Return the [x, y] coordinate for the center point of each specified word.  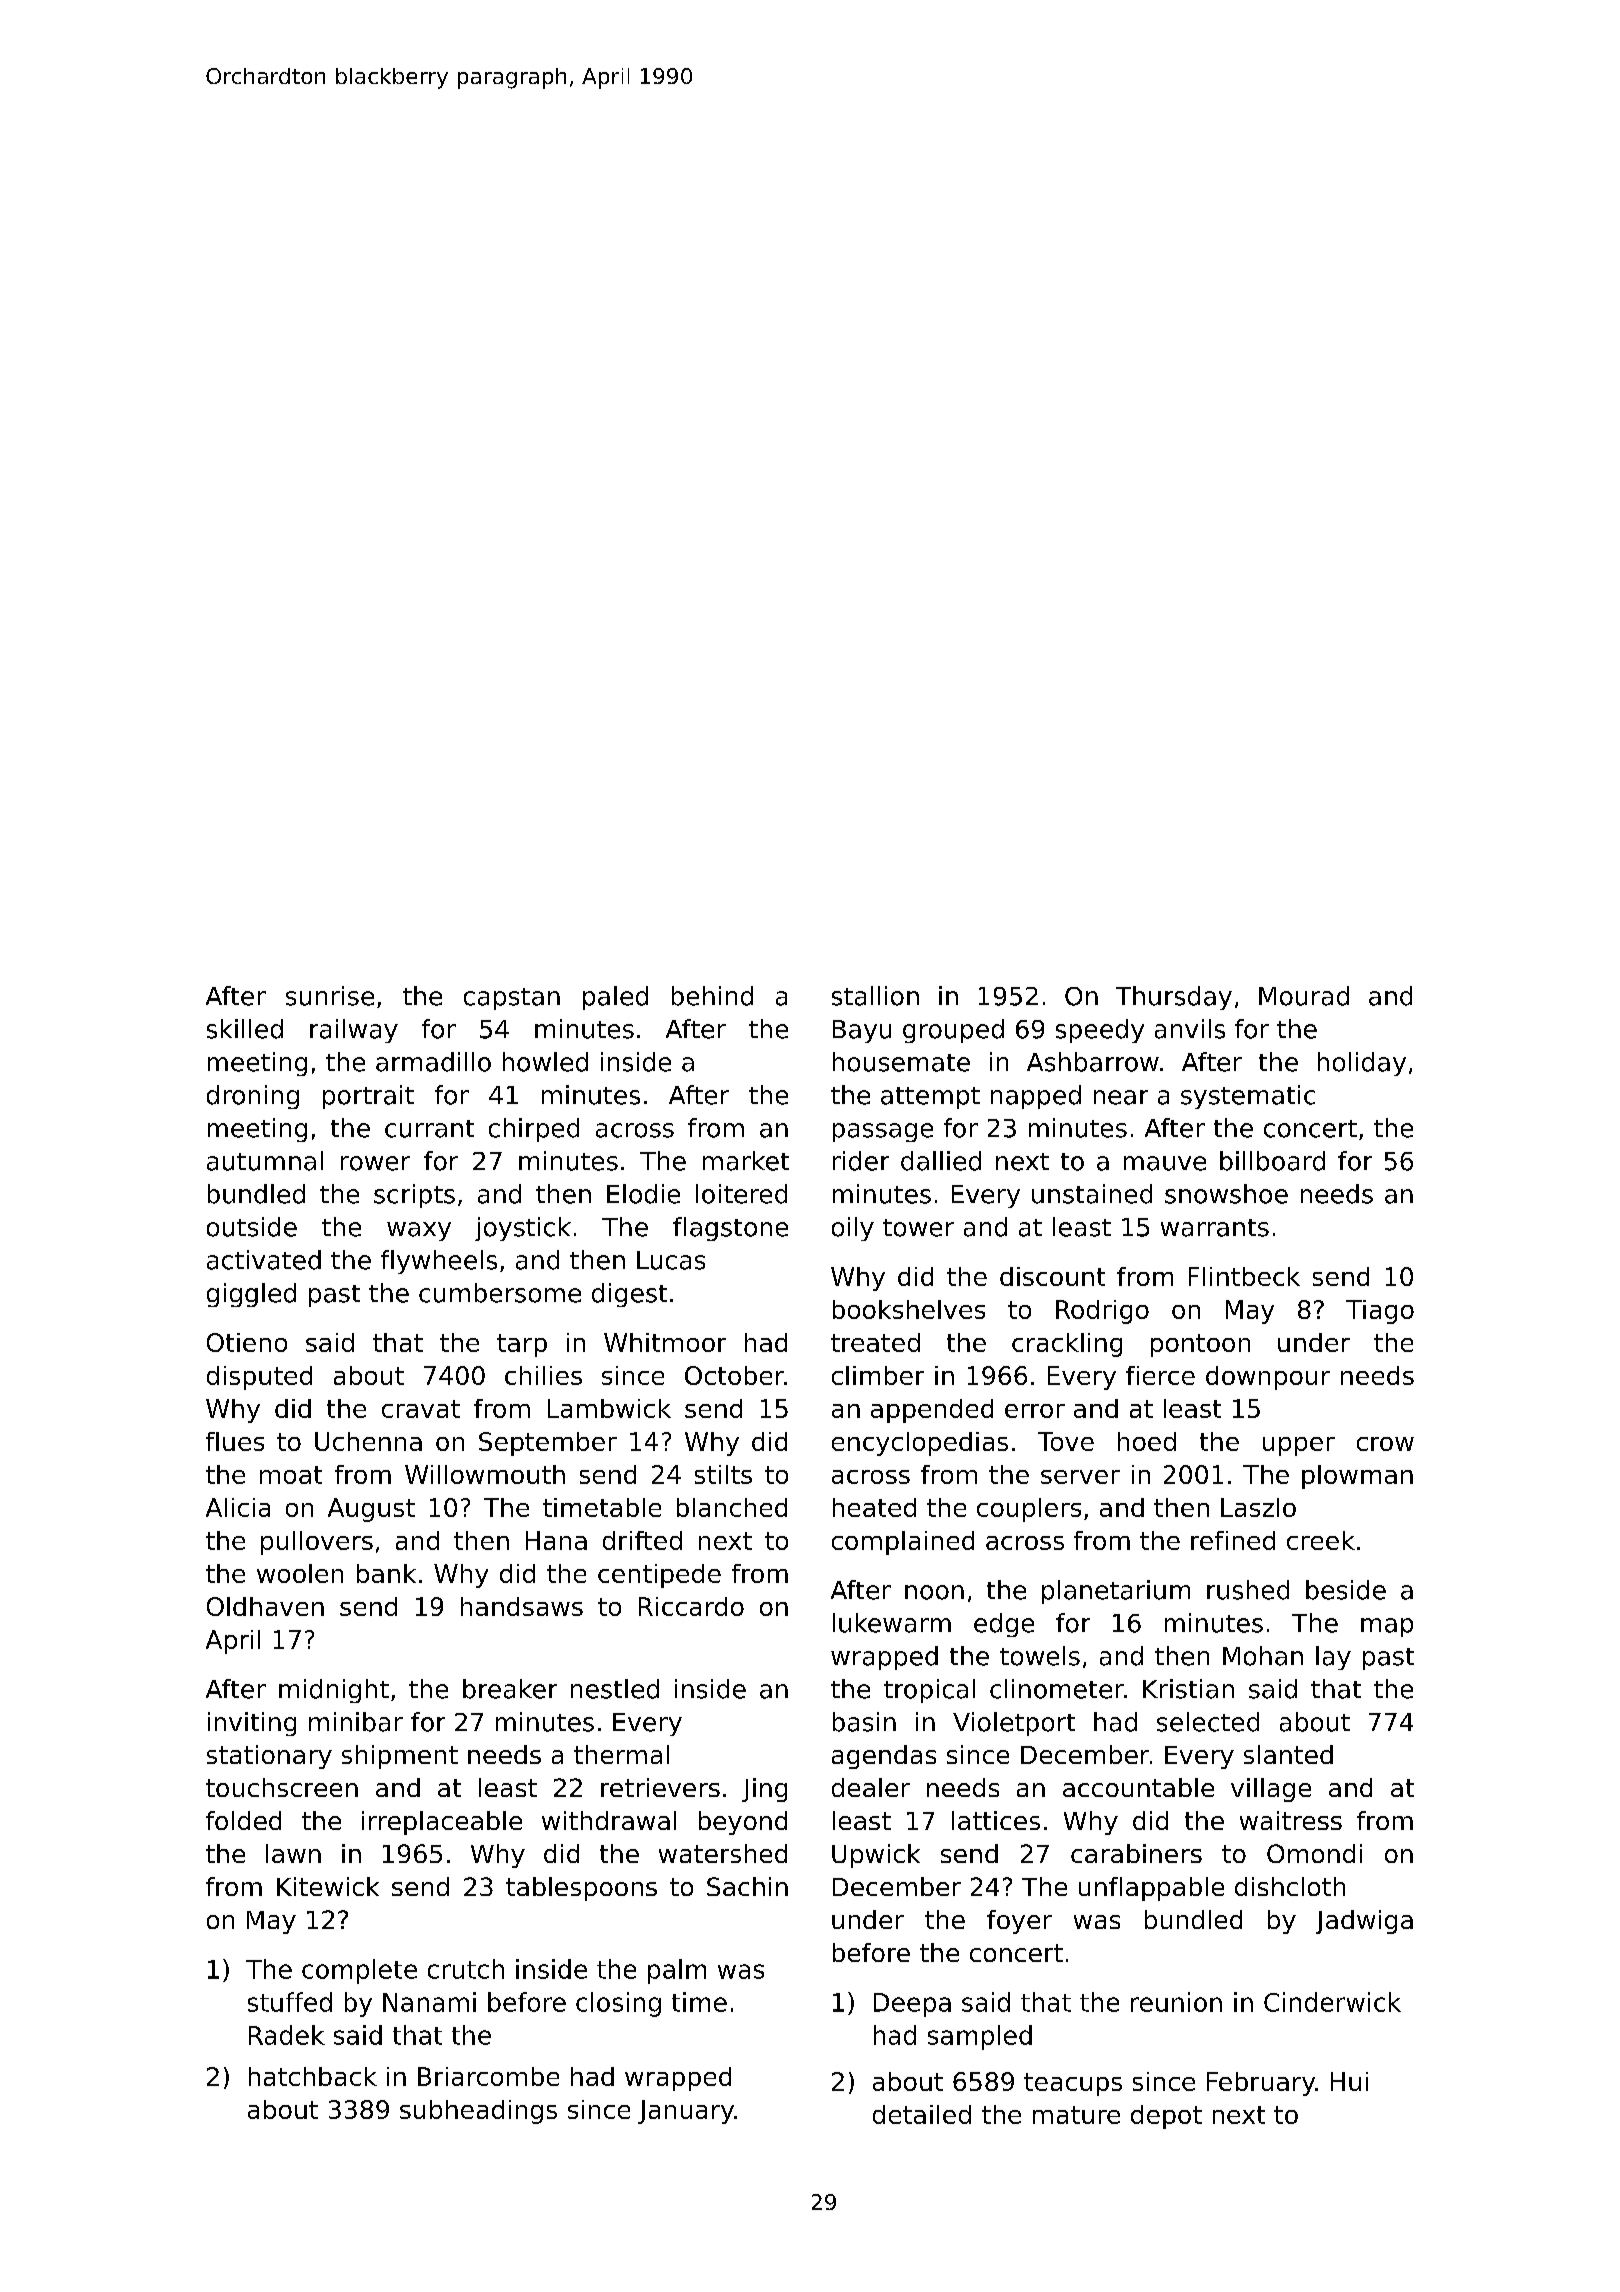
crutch [466, 1969]
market [746, 1161]
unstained [1092, 1194]
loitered [741, 1194]
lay [1333, 1658]
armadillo [433, 1062]
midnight [334, 1691]
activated [264, 1260]
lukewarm [892, 1623]
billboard [1272, 1161]
